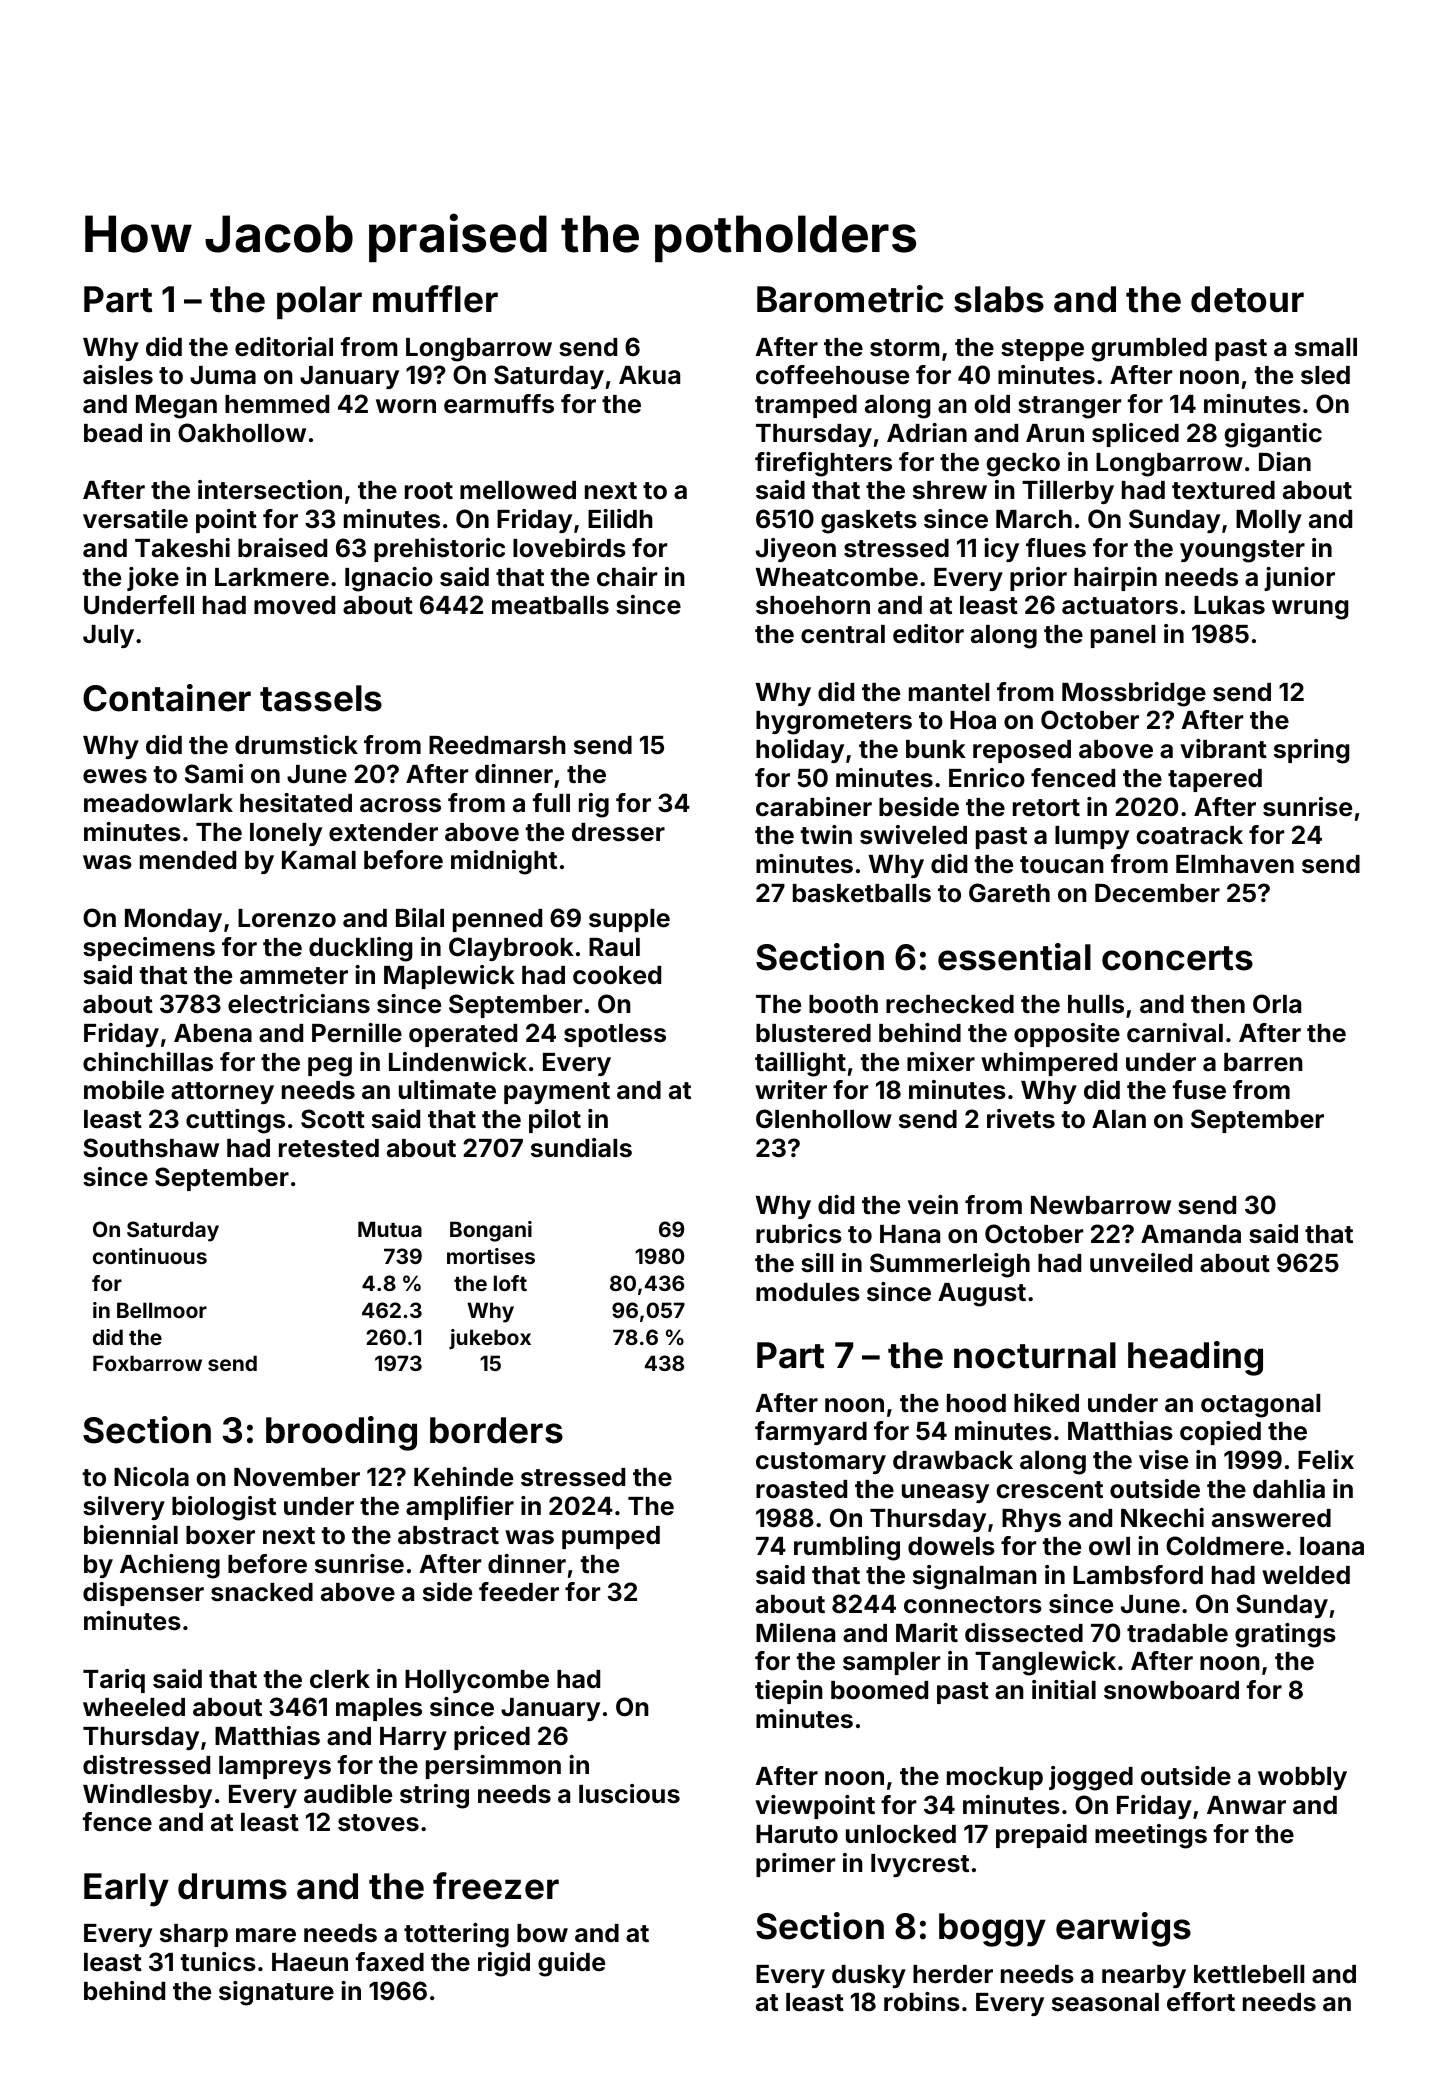  Describe the element at coordinates (276, 1993) in the page. I see `signature` at that location.
